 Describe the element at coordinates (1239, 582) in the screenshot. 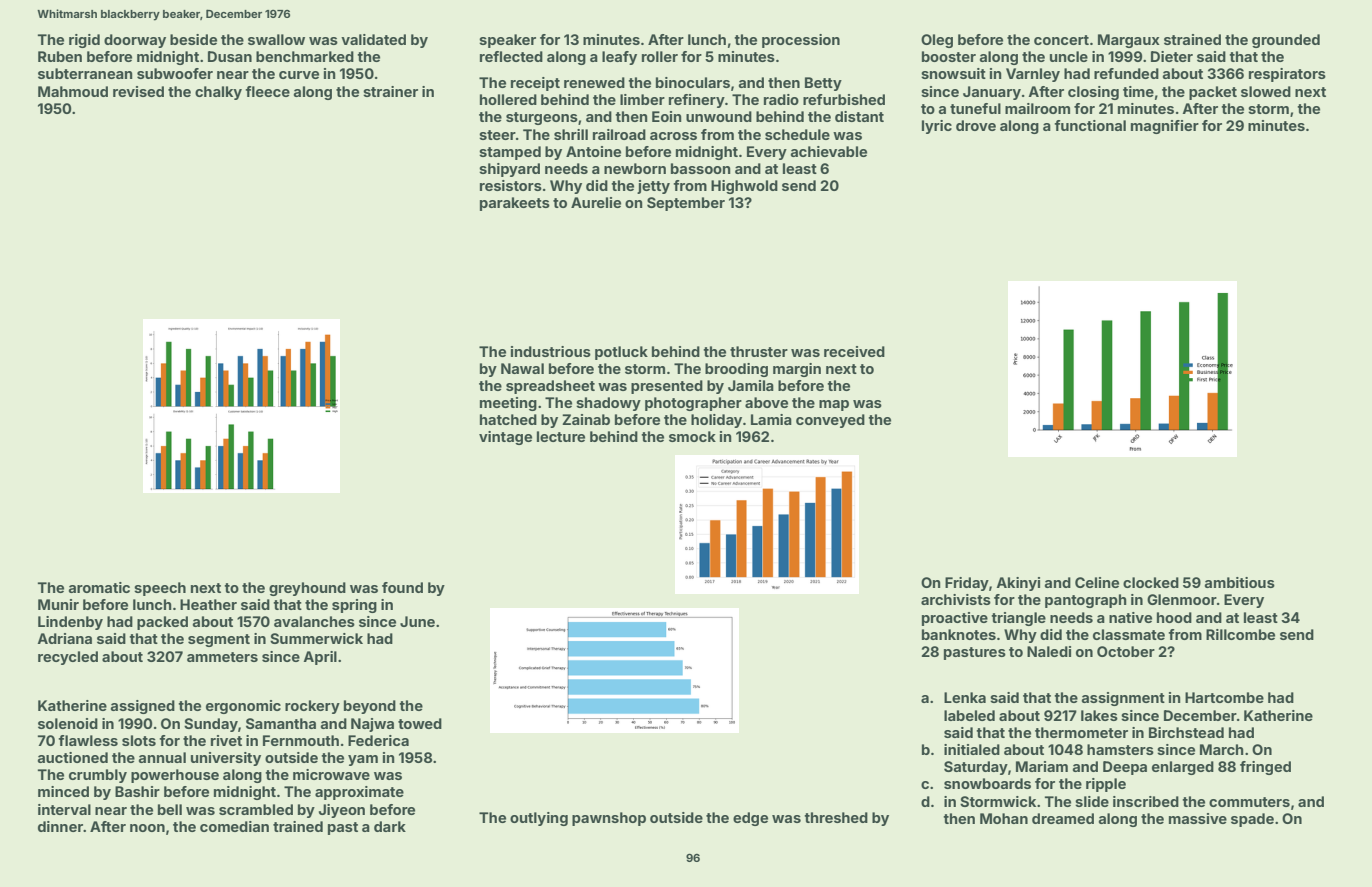

I see `ambitious` at that location.
